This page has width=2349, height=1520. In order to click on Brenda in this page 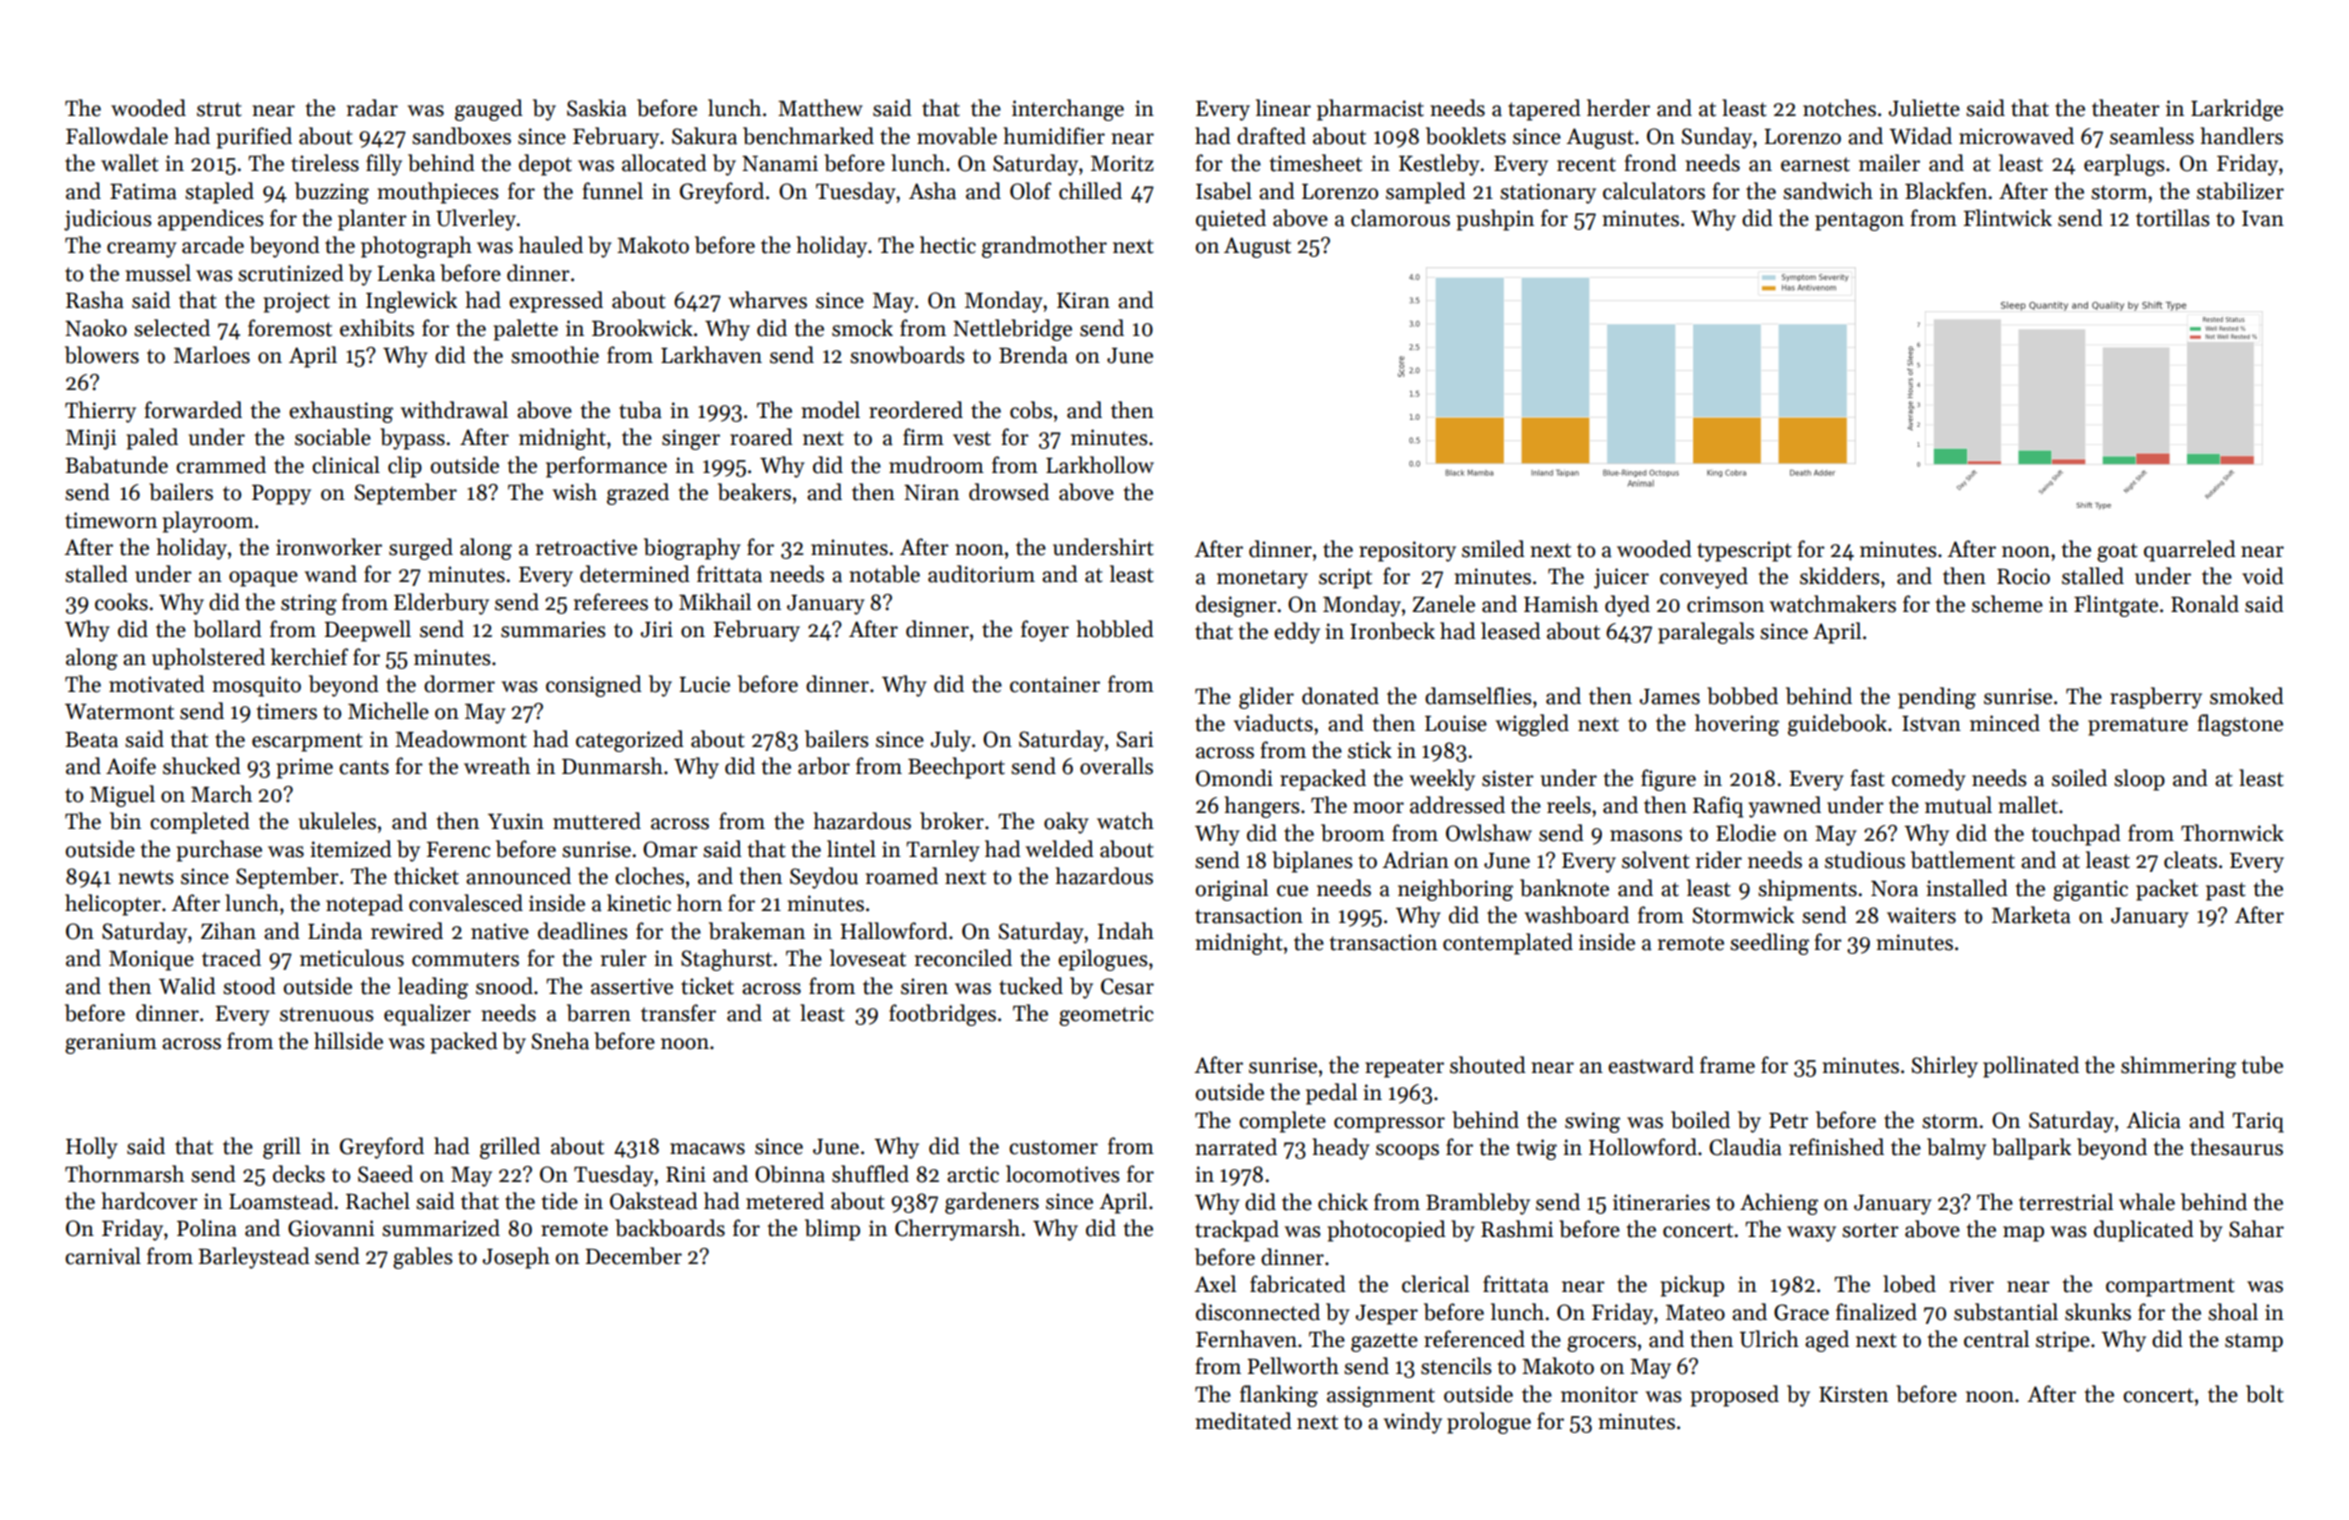, I will do `click(1033, 355)`.
